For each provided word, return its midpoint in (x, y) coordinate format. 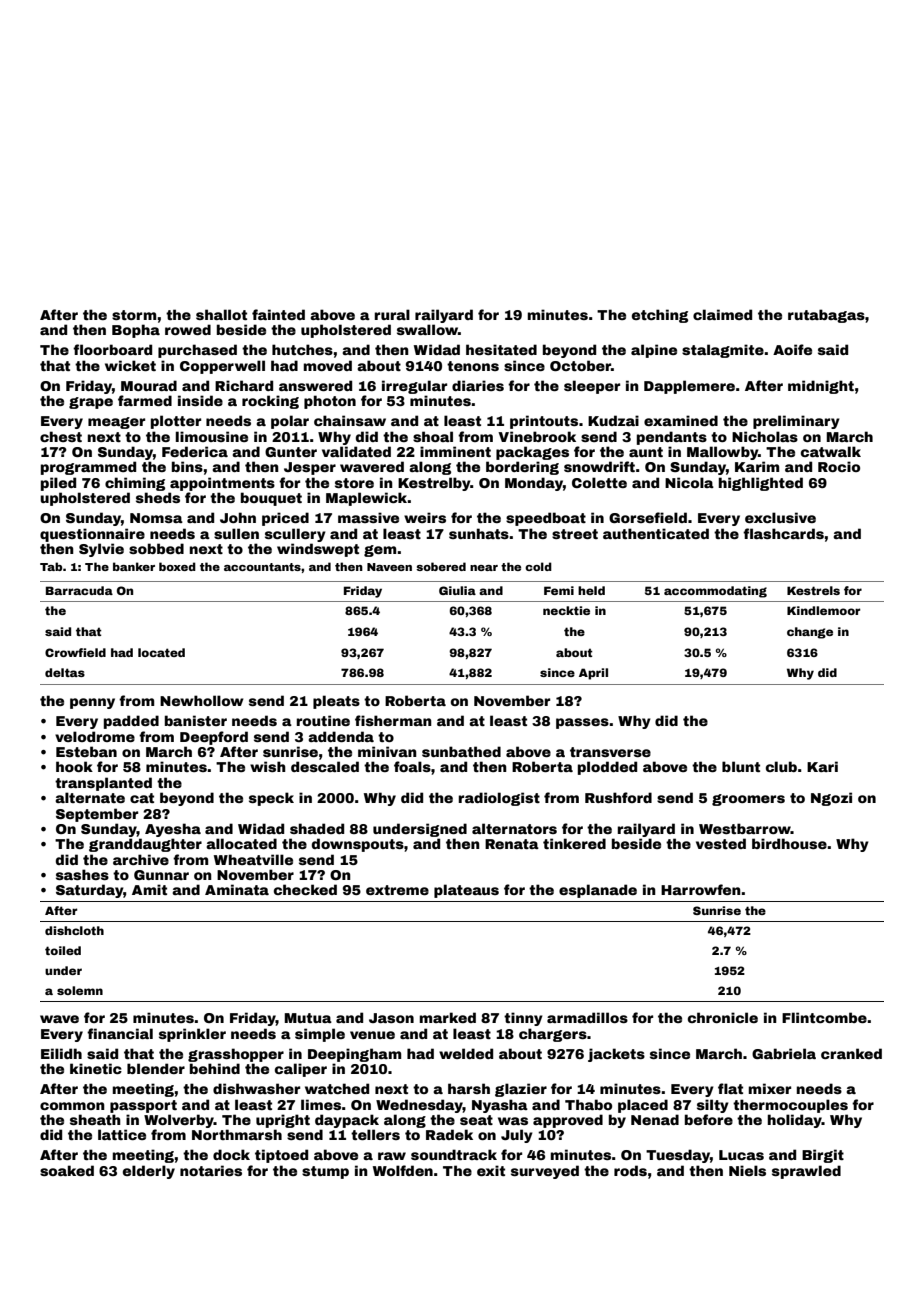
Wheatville (253, 859)
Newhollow (202, 700)
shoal (433, 436)
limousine (212, 436)
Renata (512, 844)
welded (466, 1053)
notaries (211, 1170)
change (810, 633)
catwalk (831, 451)
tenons (473, 366)
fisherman (393, 720)
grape (91, 403)
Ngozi (831, 799)
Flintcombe (824, 1017)
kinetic (96, 1068)
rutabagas (826, 316)
